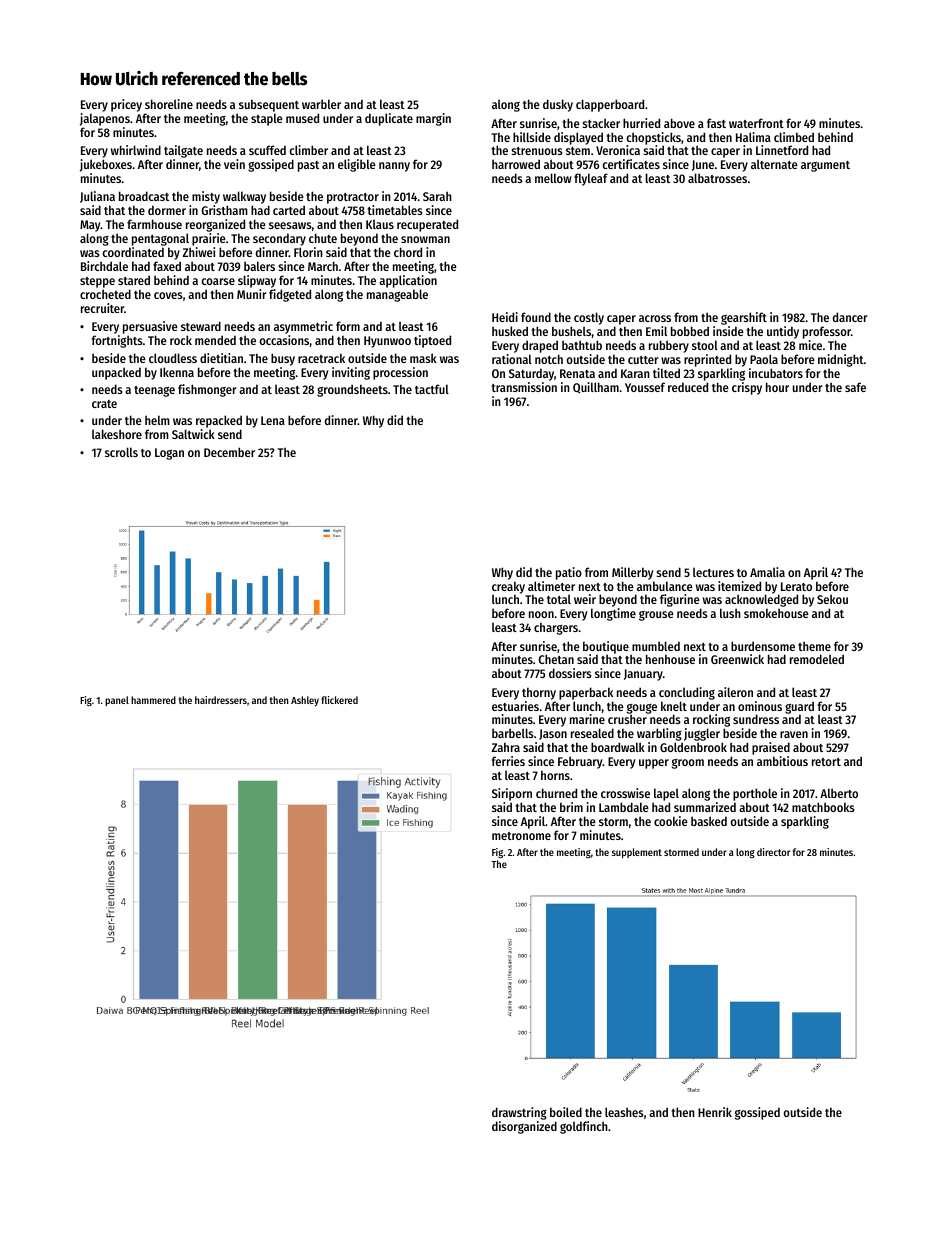 Image resolution: width=952 pixels, height=1233 pixels. I want to click on clapperboard, so click(610, 105).
